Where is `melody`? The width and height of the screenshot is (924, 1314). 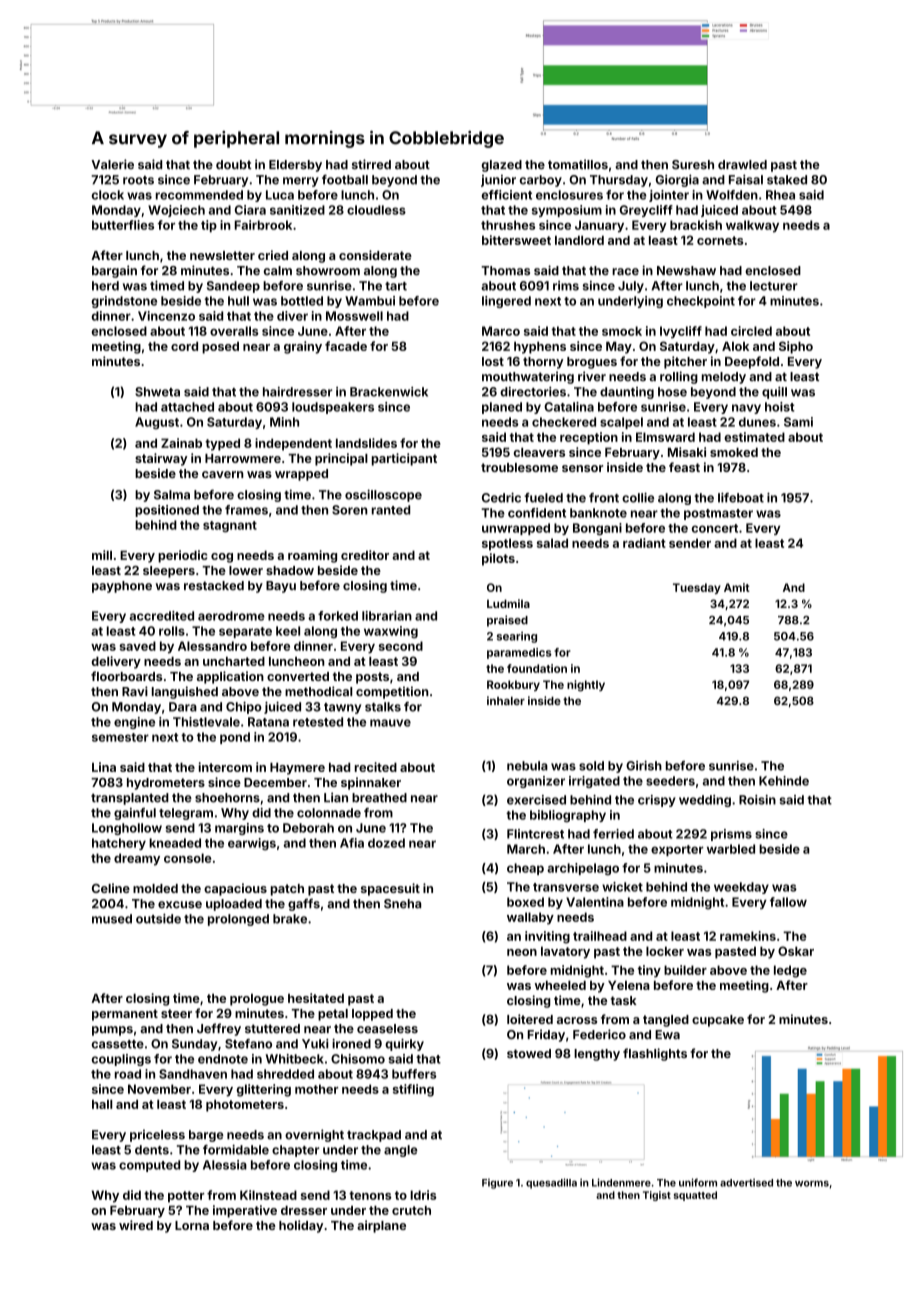 melody is located at coordinates (724, 378).
